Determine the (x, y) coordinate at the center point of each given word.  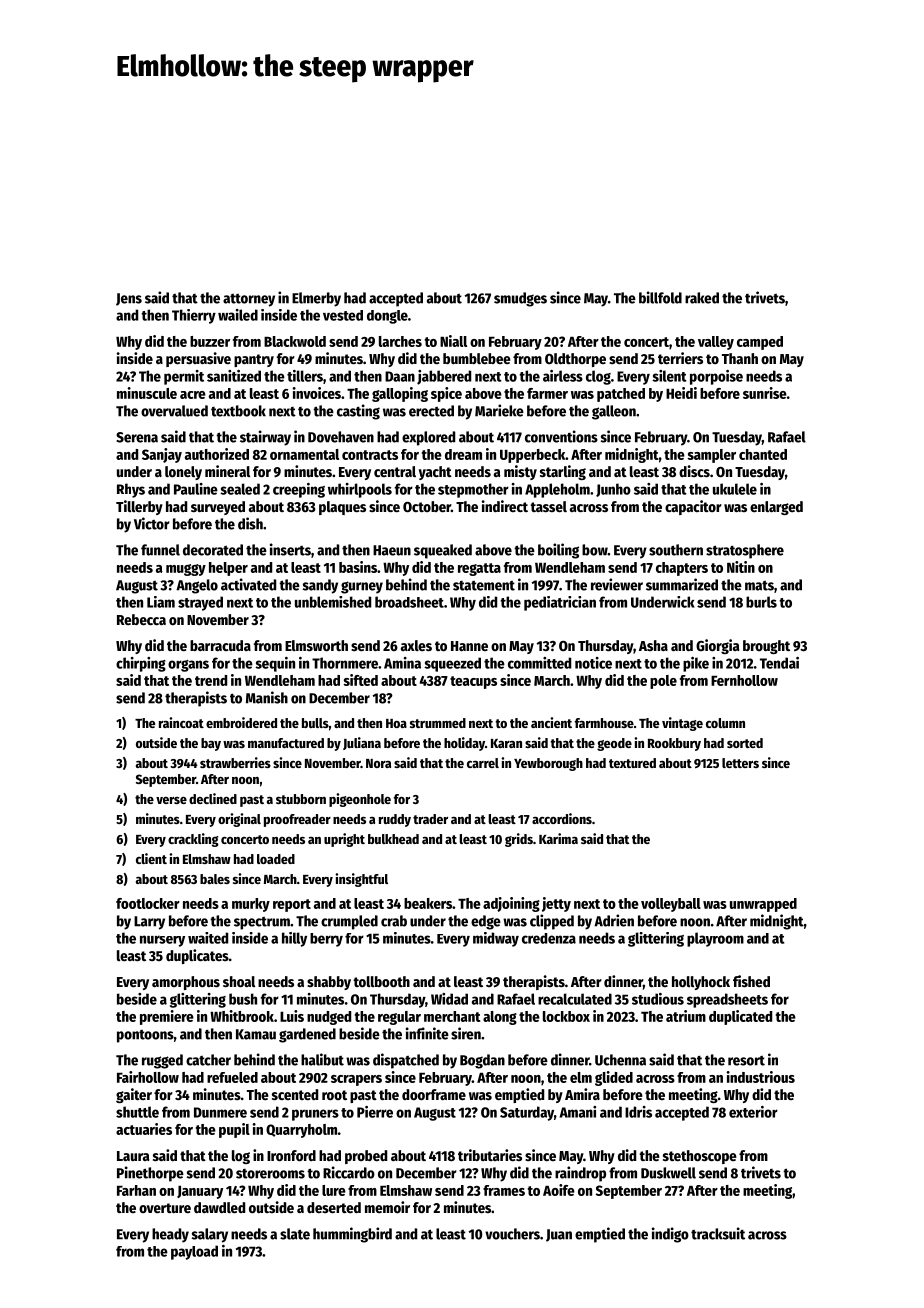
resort (746, 1061)
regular (399, 1018)
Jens (129, 299)
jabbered (444, 377)
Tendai (779, 663)
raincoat (181, 722)
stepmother (473, 490)
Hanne (469, 646)
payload (194, 1252)
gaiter (134, 1095)
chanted (763, 454)
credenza (549, 938)
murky (251, 905)
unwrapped (763, 905)
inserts (290, 549)
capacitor (693, 507)
